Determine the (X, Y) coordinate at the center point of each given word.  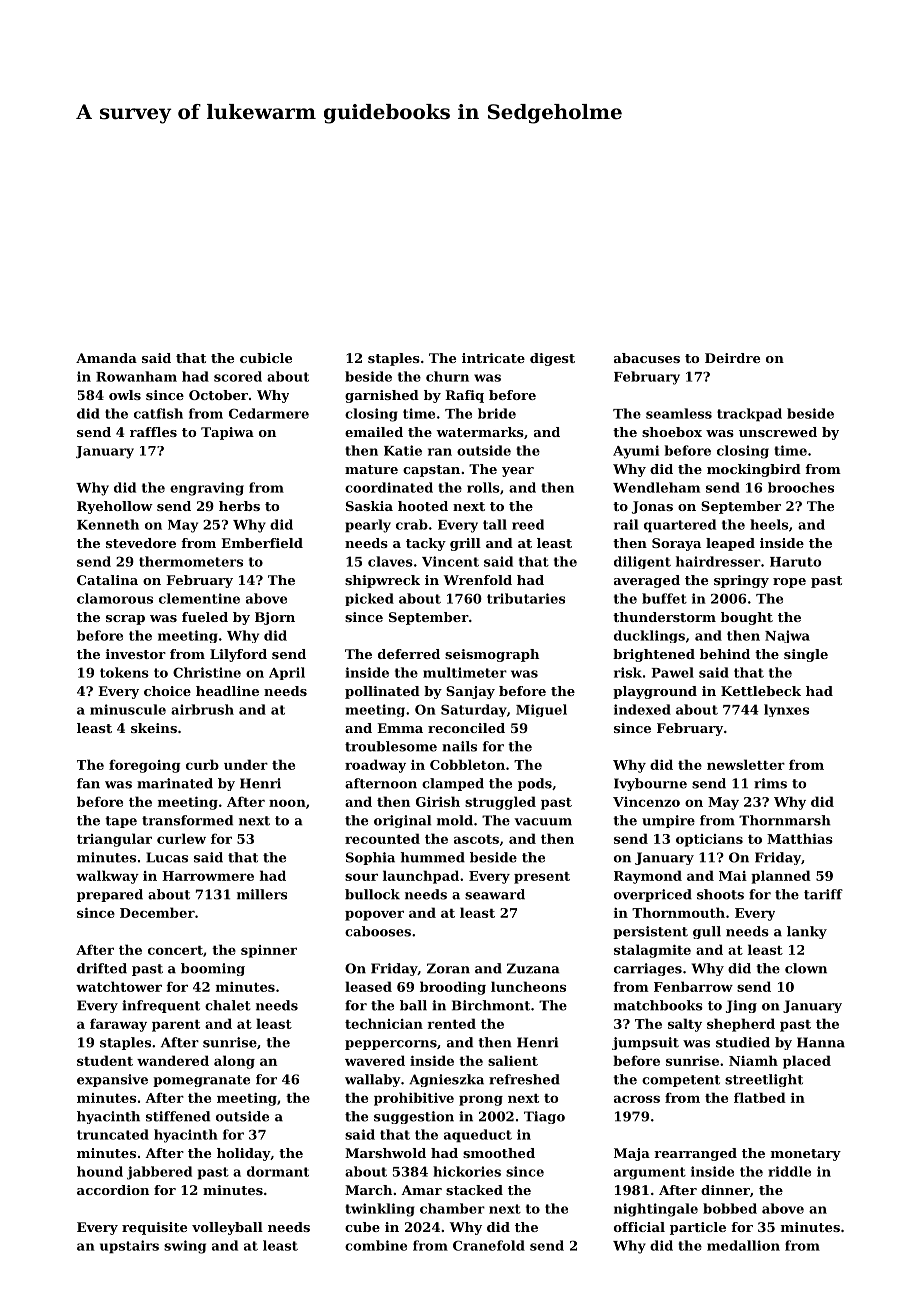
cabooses (378, 931)
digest (552, 359)
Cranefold (489, 1245)
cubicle (266, 358)
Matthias (800, 838)
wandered (173, 1060)
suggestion (414, 1117)
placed (807, 1062)
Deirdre (732, 358)
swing (185, 1247)
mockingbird (754, 470)
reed (528, 524)
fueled (205, 617)
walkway (107, 877)
